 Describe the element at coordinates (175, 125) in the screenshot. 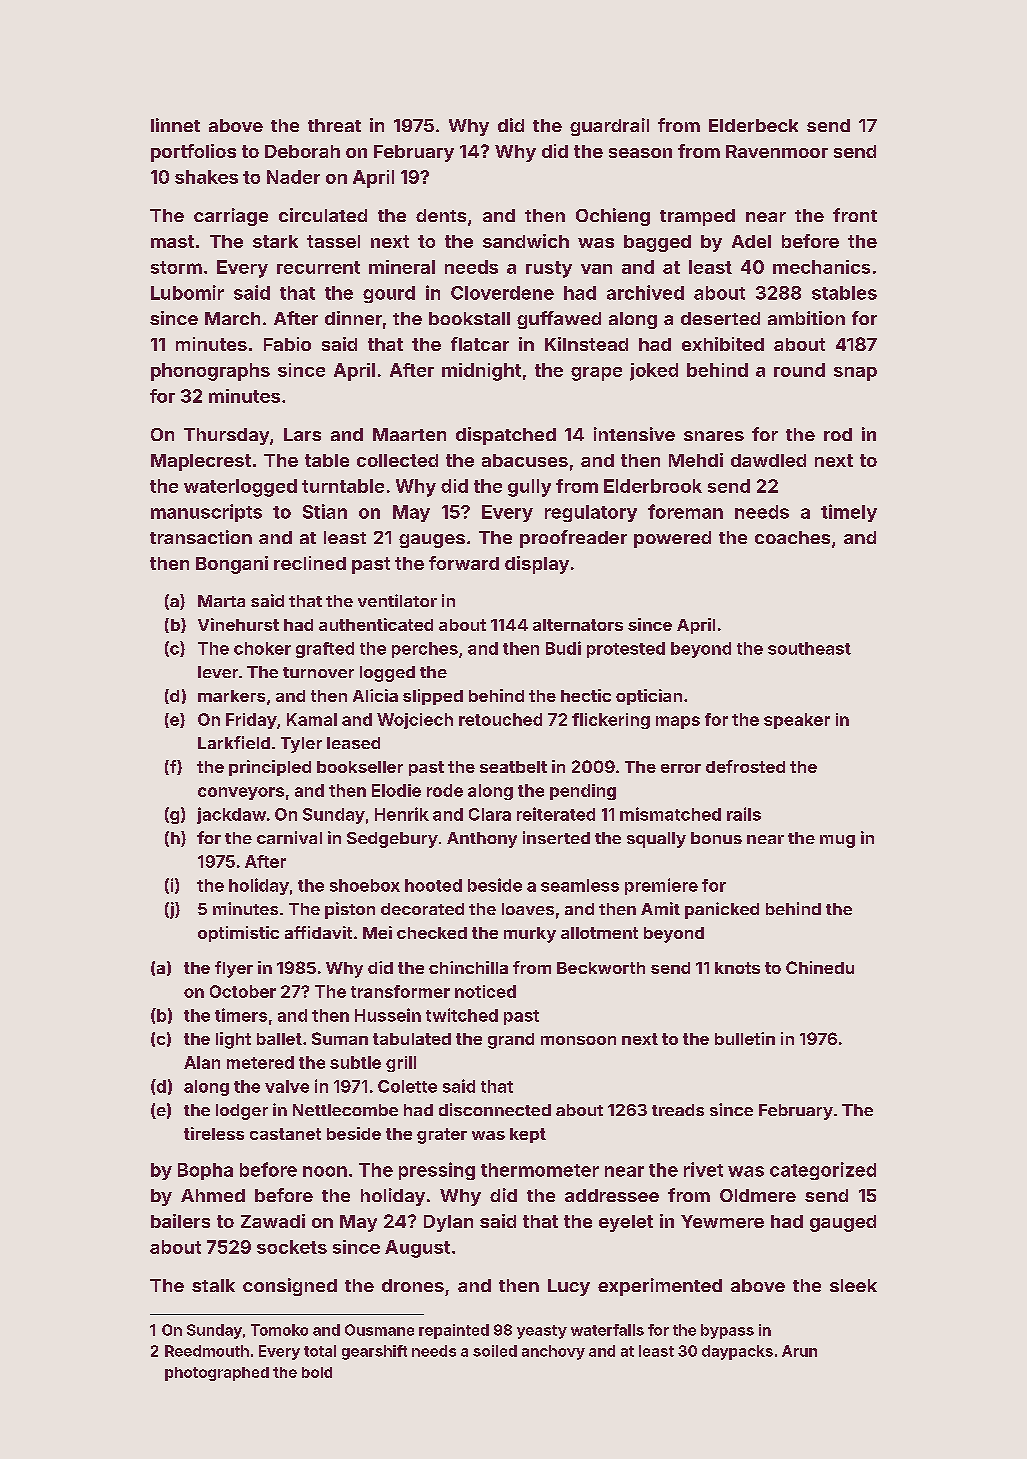

I see `linnet` at that location.
